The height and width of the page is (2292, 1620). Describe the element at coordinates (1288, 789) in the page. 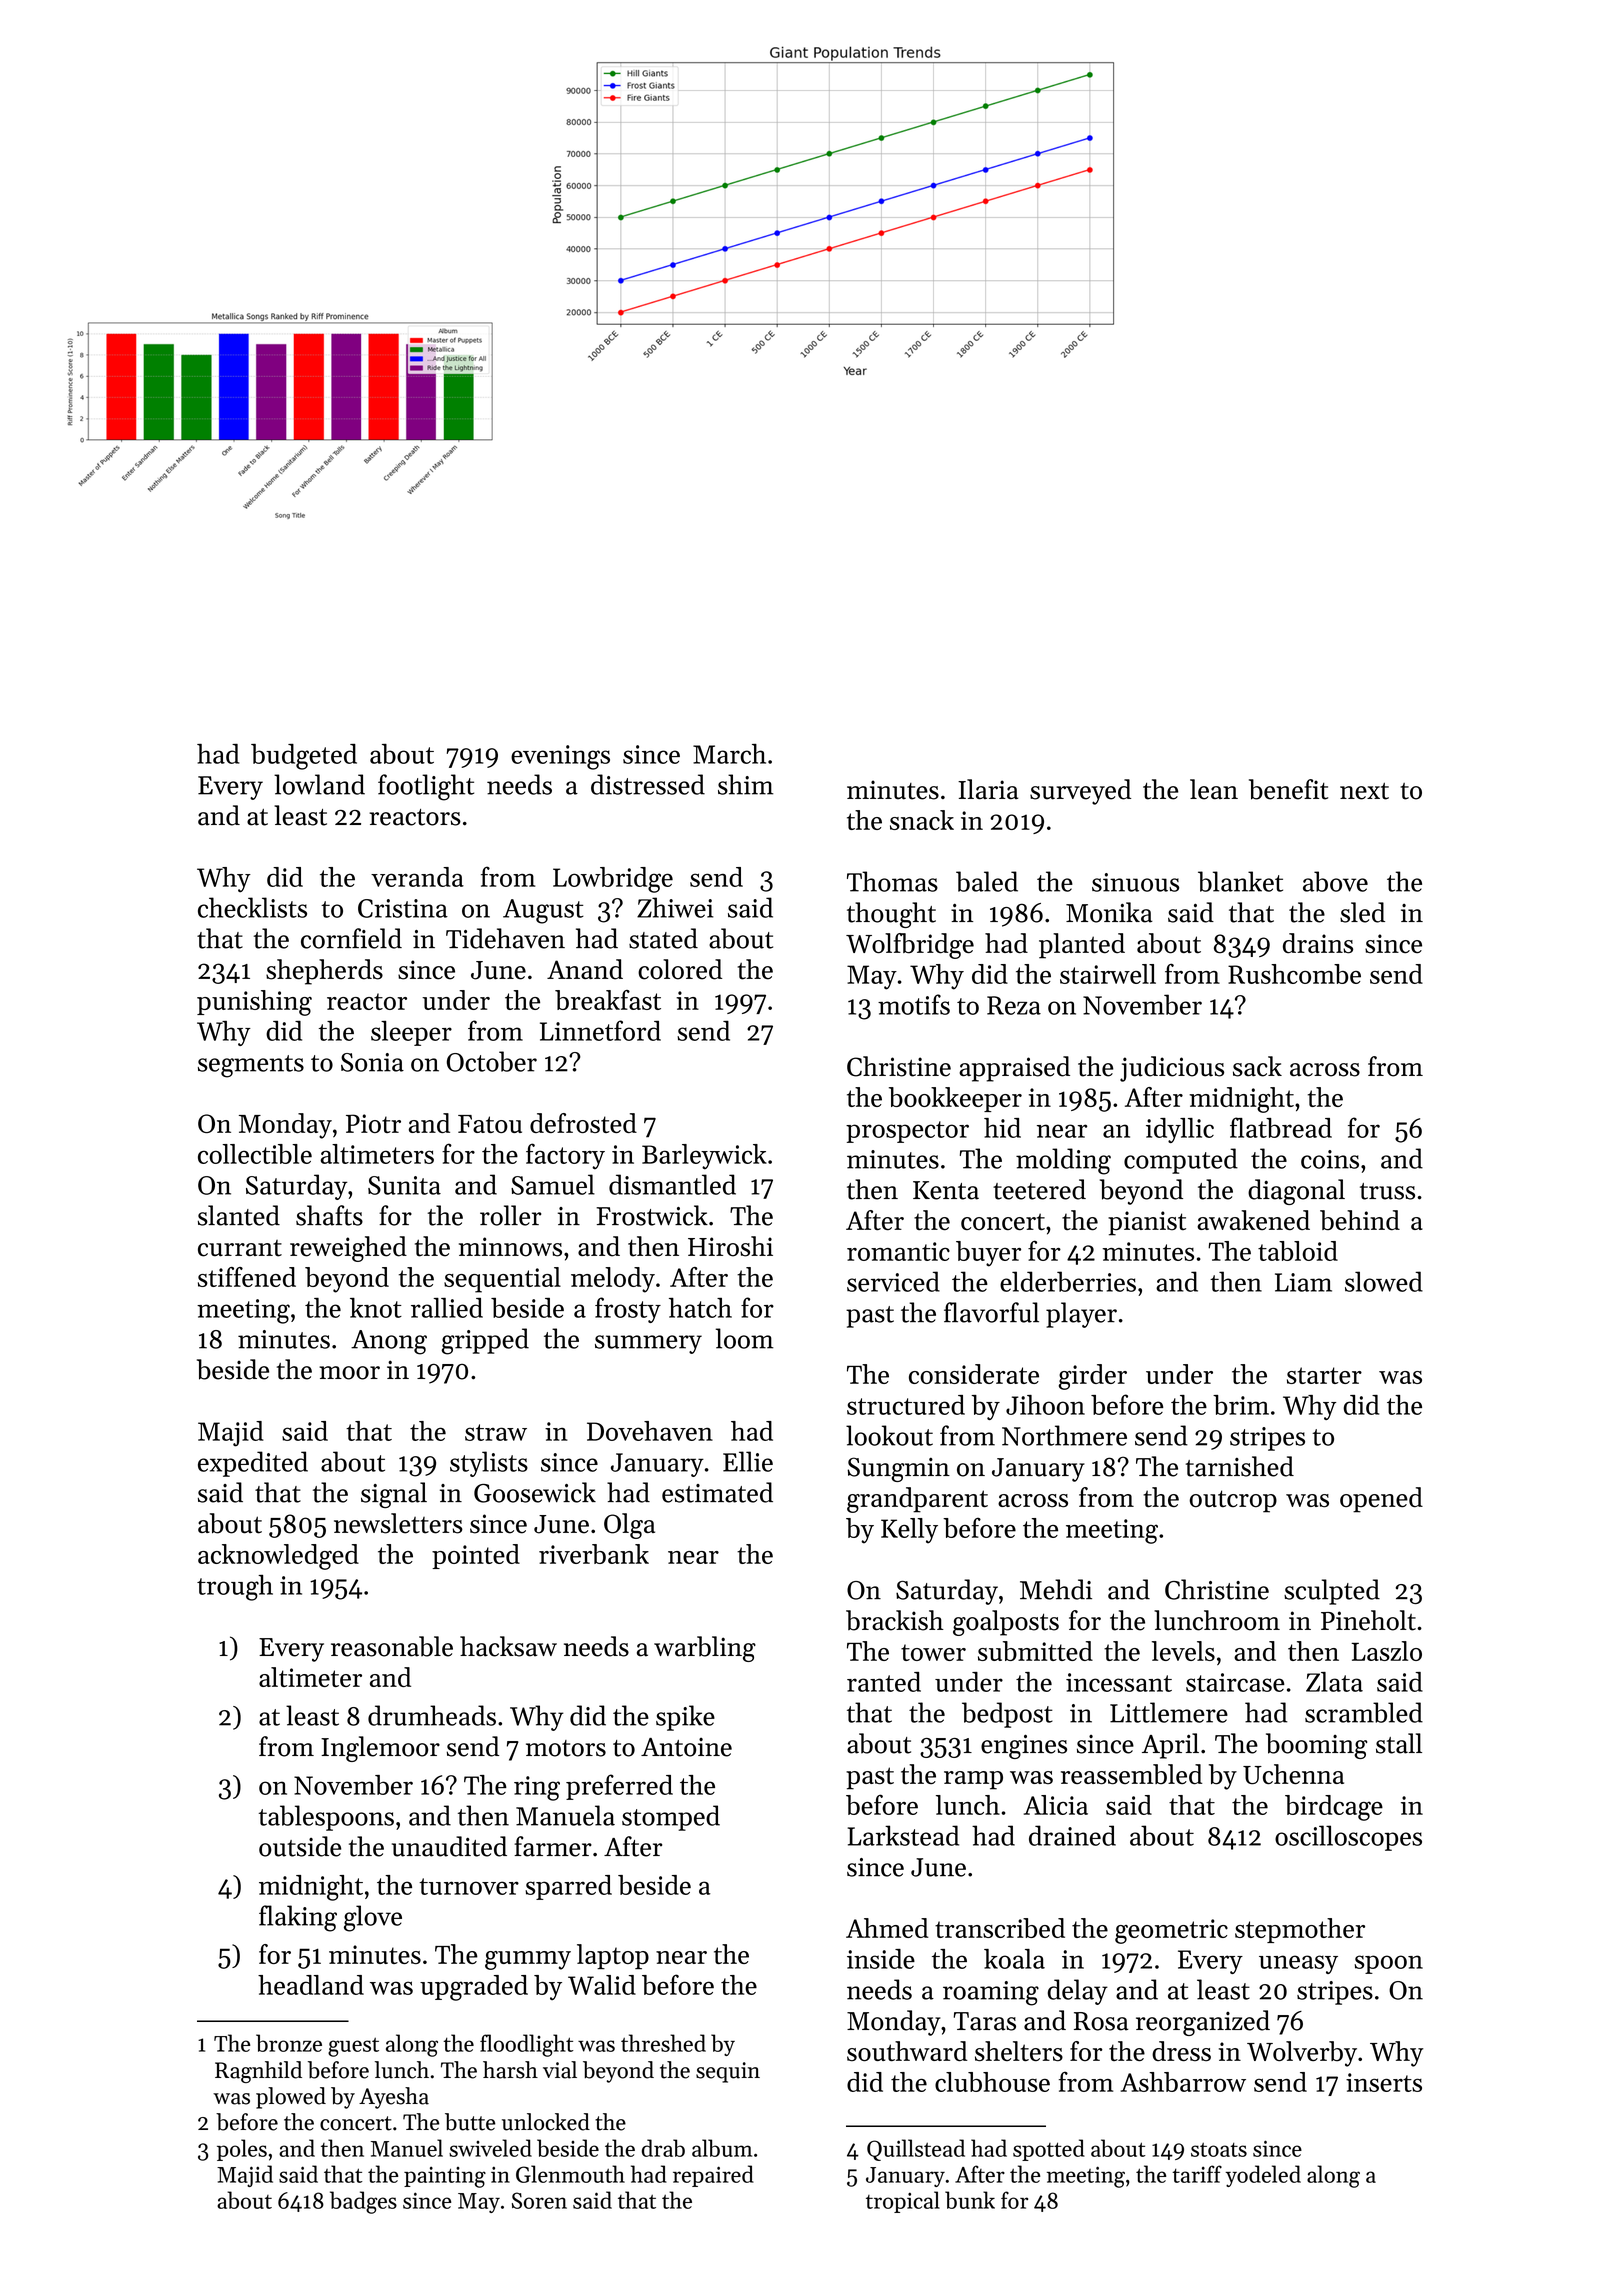

I see `benefit` at that location.
